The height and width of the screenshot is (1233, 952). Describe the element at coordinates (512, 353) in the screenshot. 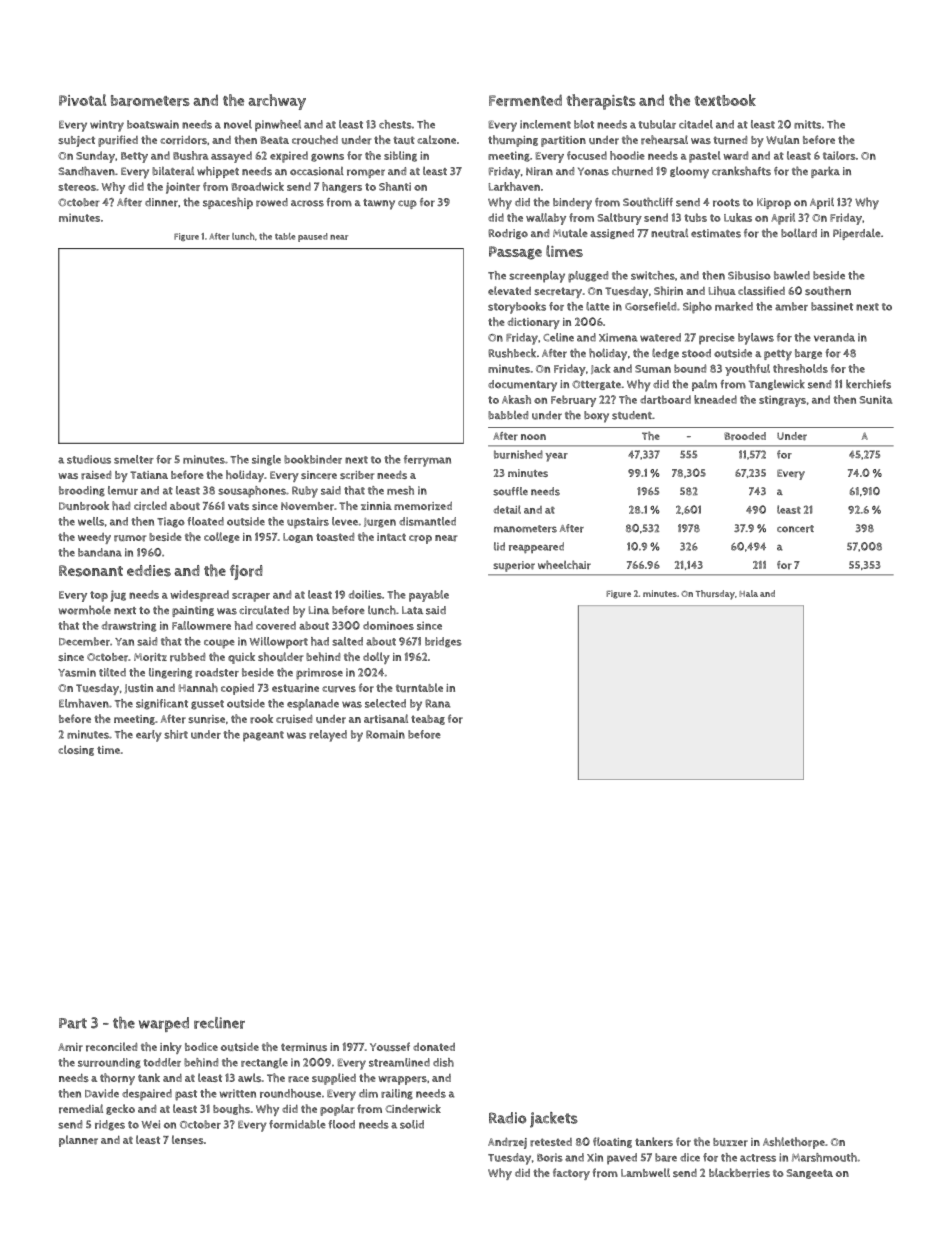

I see `Rushbeck` at that location.
